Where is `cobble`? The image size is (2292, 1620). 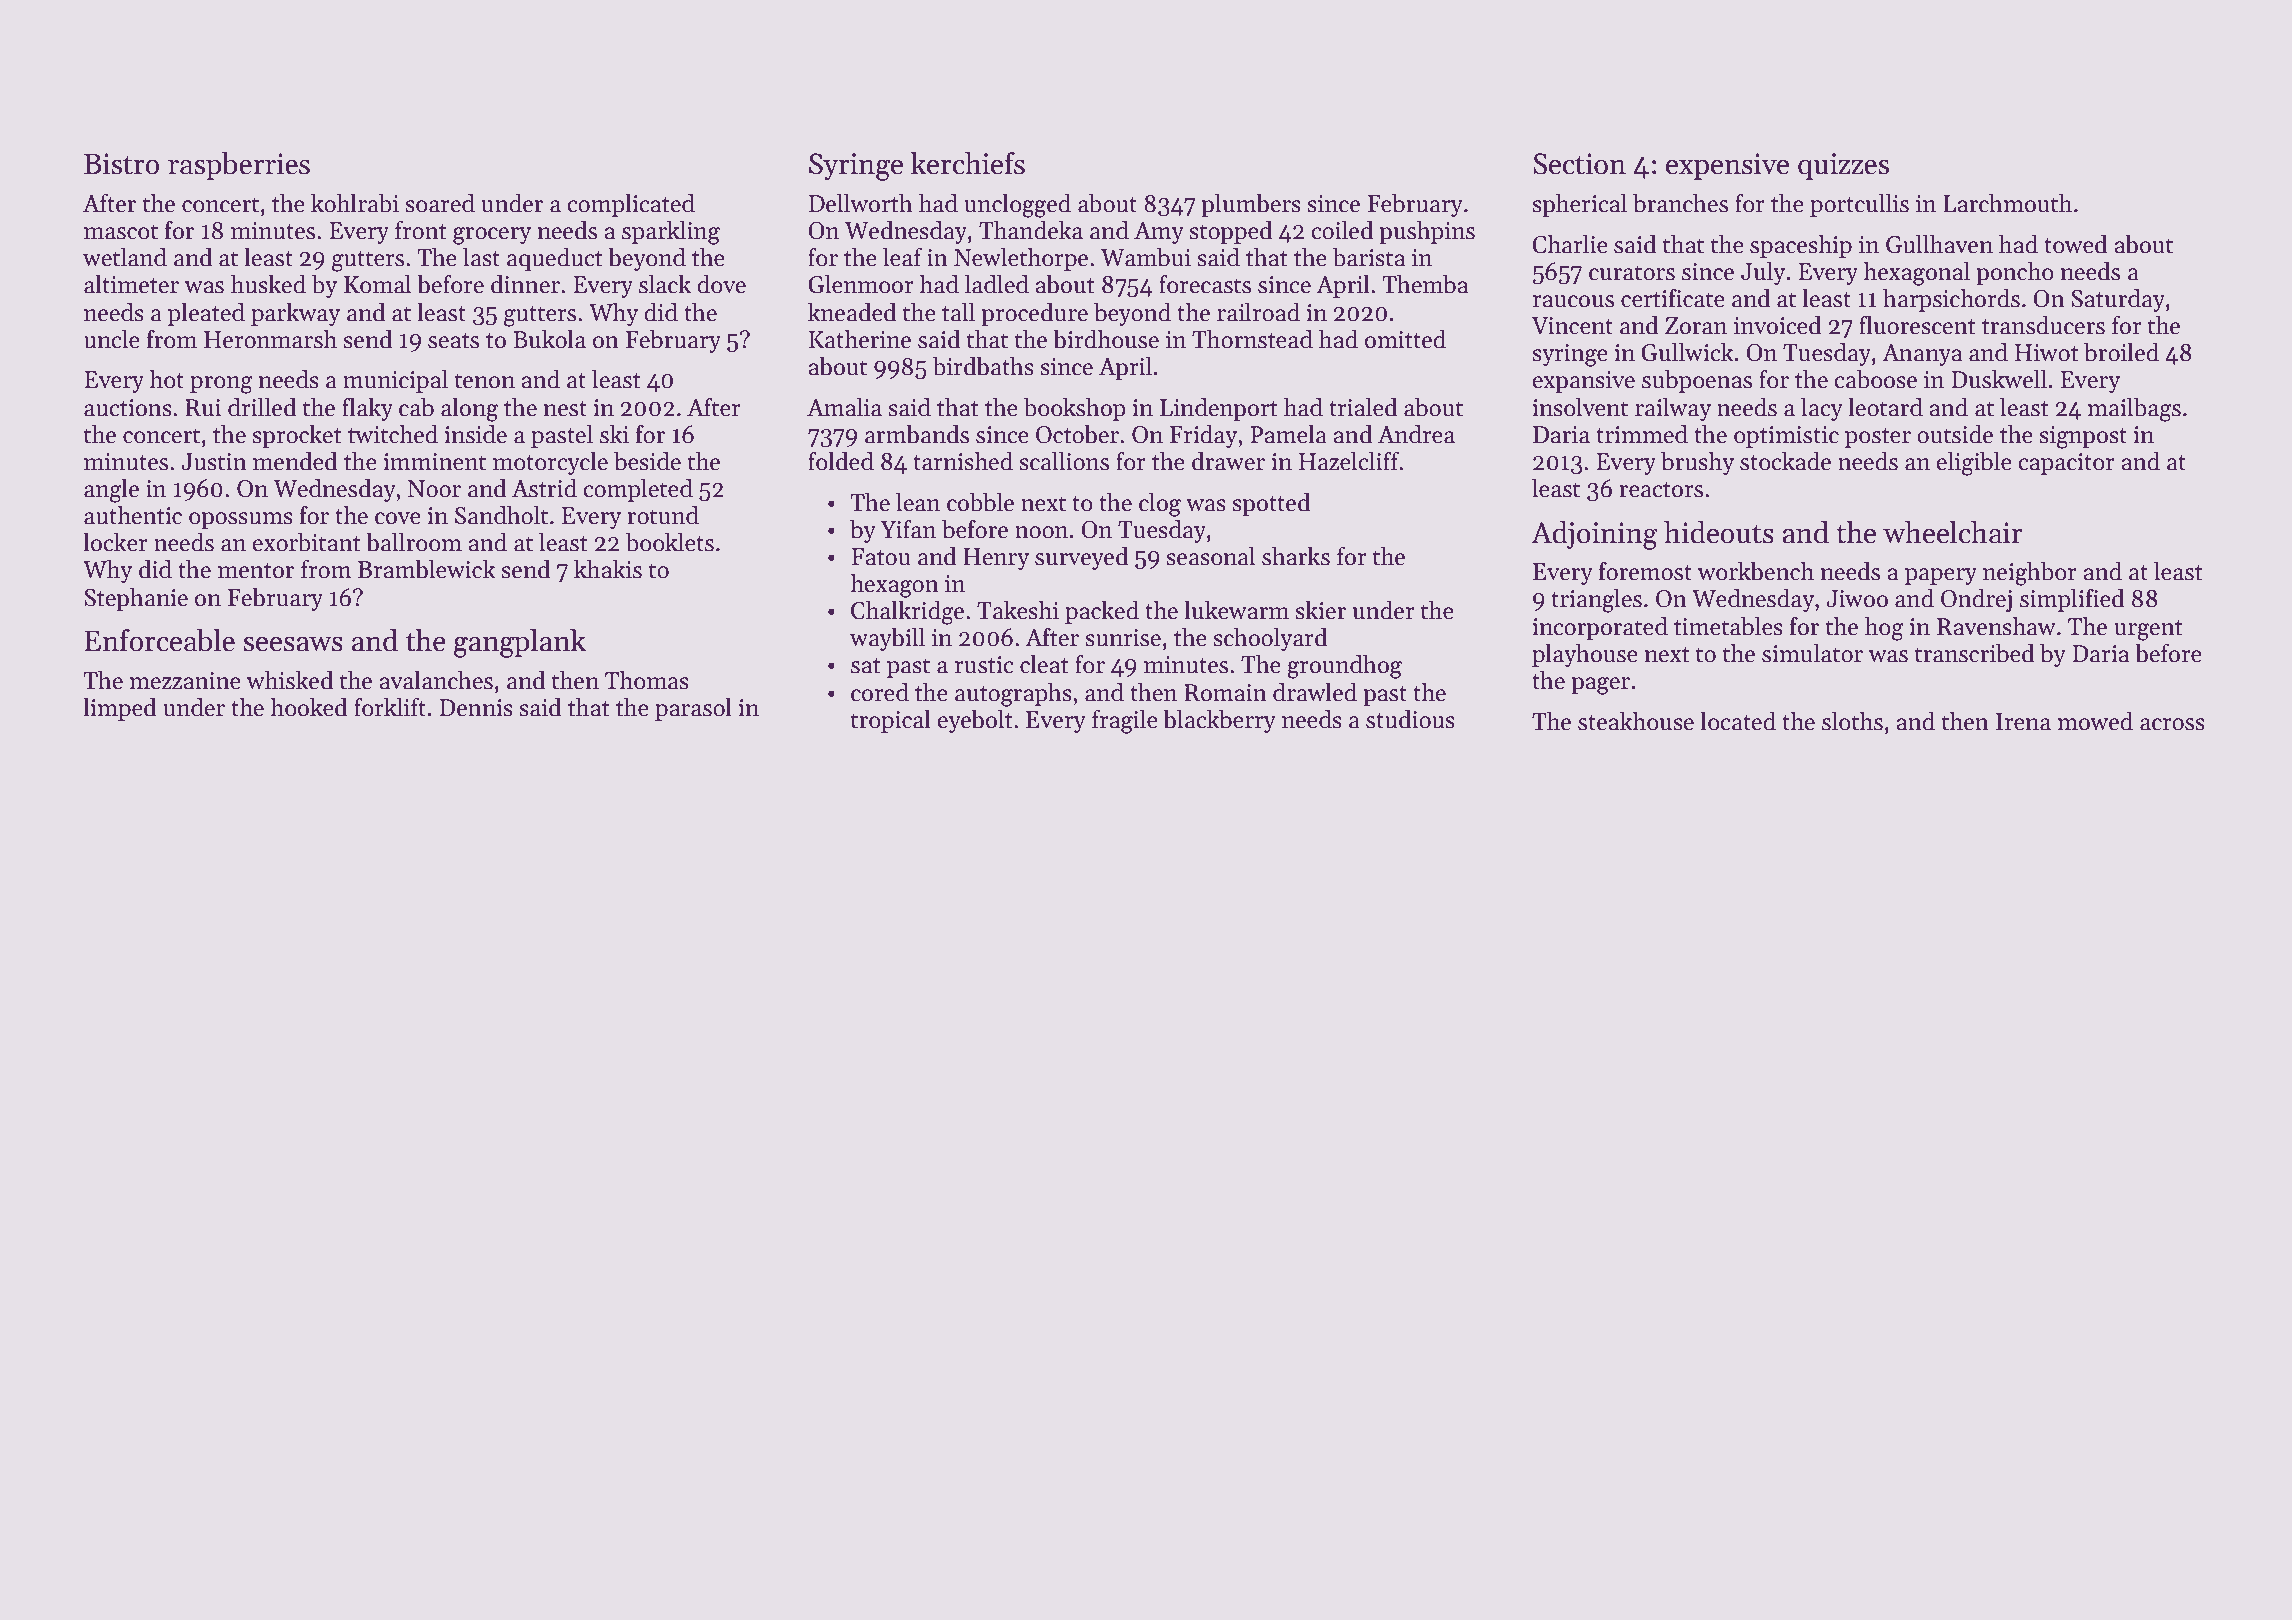 cobble is located at coordinates (980, 502).
